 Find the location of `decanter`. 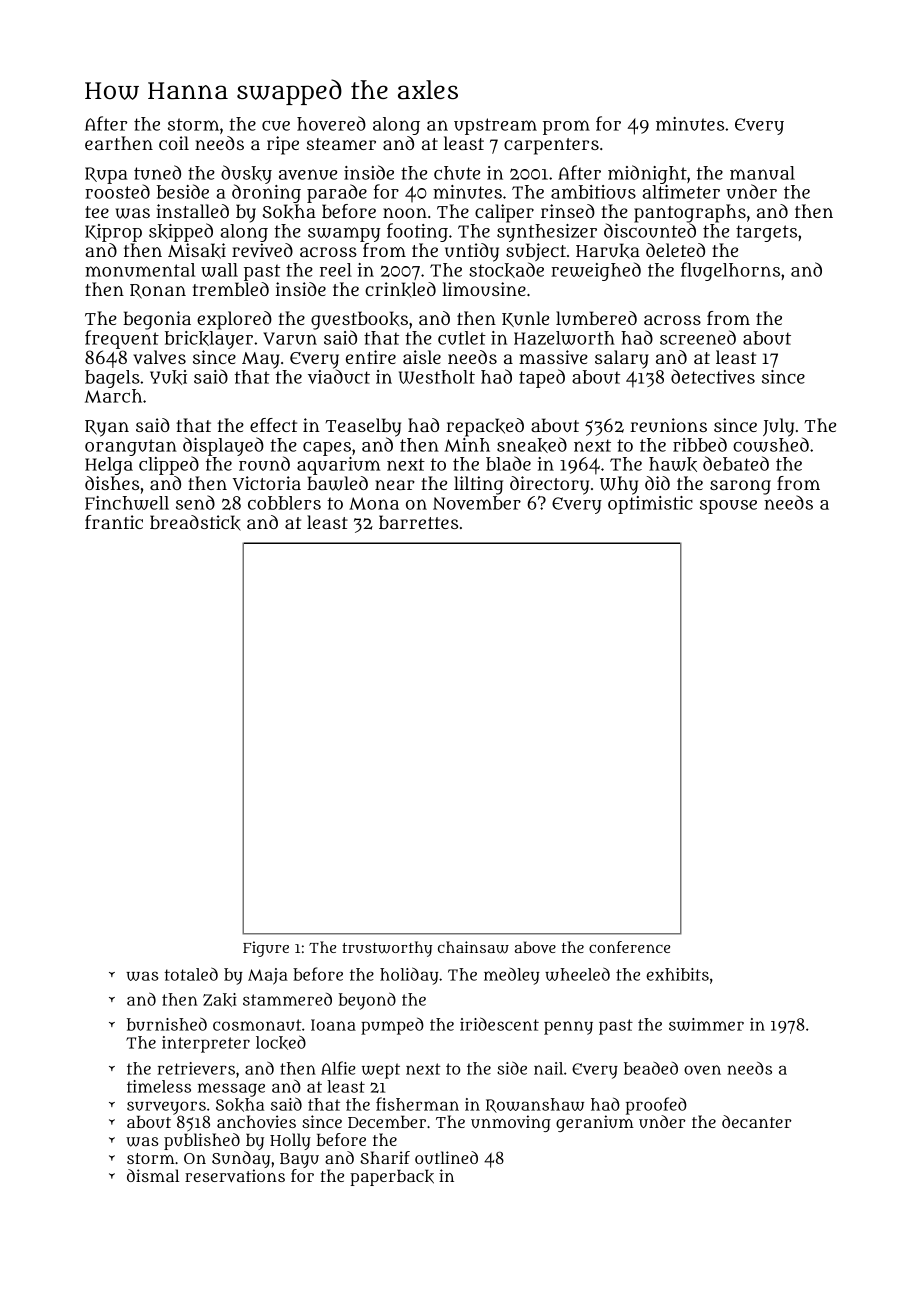

decanter is located at coordinates (757, 1121).
